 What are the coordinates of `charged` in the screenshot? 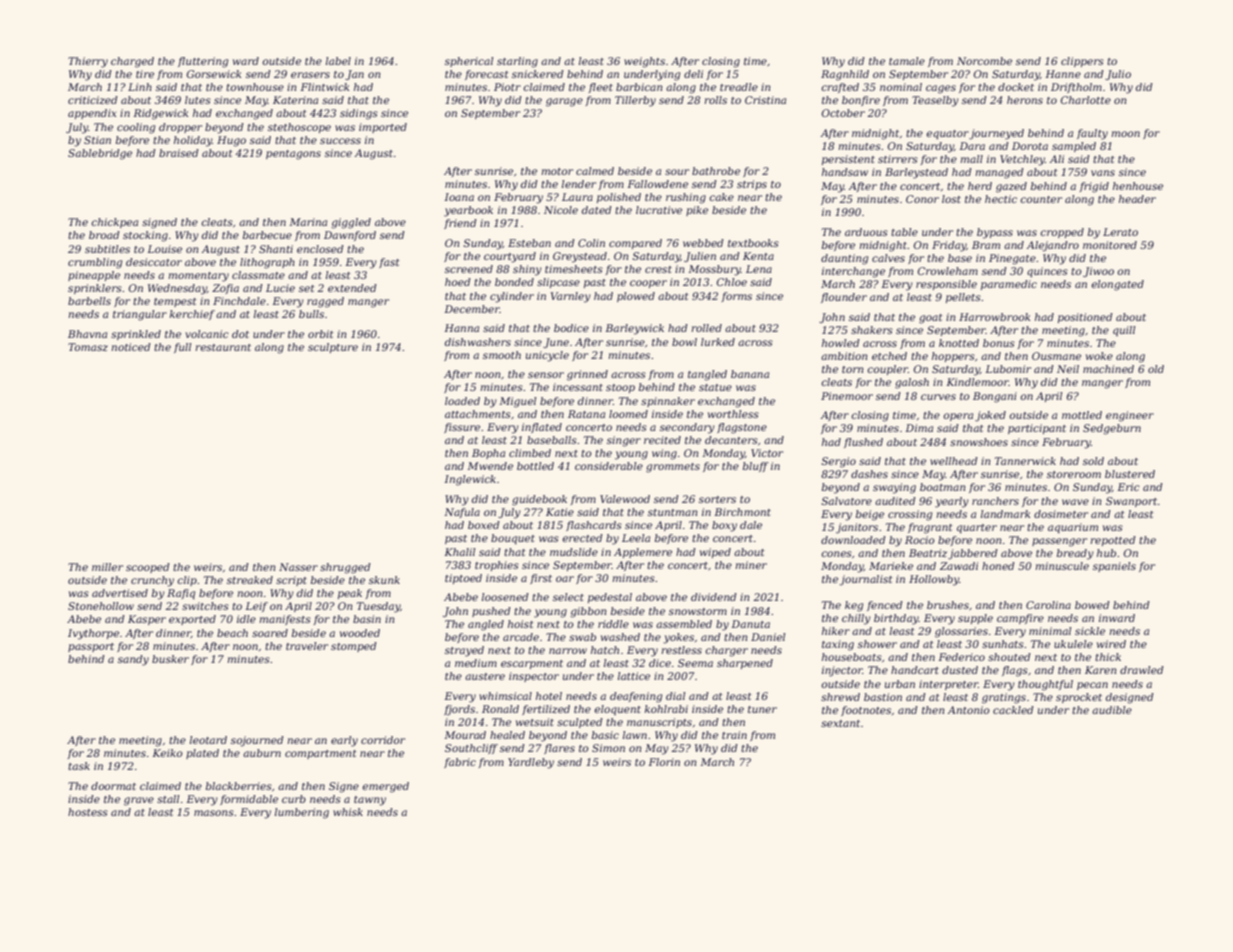 It's located at (132, 62).
